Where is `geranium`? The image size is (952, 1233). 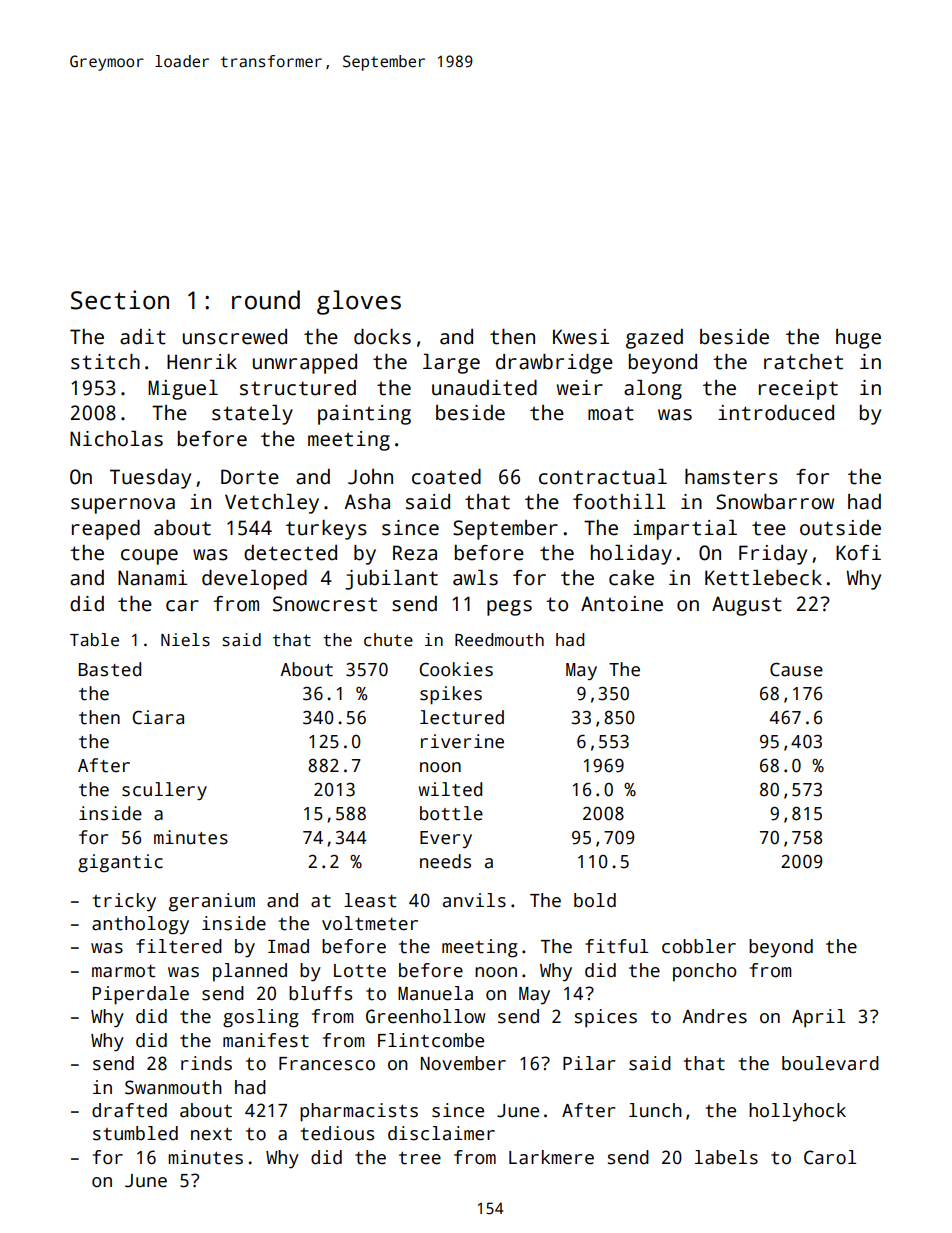 geranium is located at coordinates (212, 902).
